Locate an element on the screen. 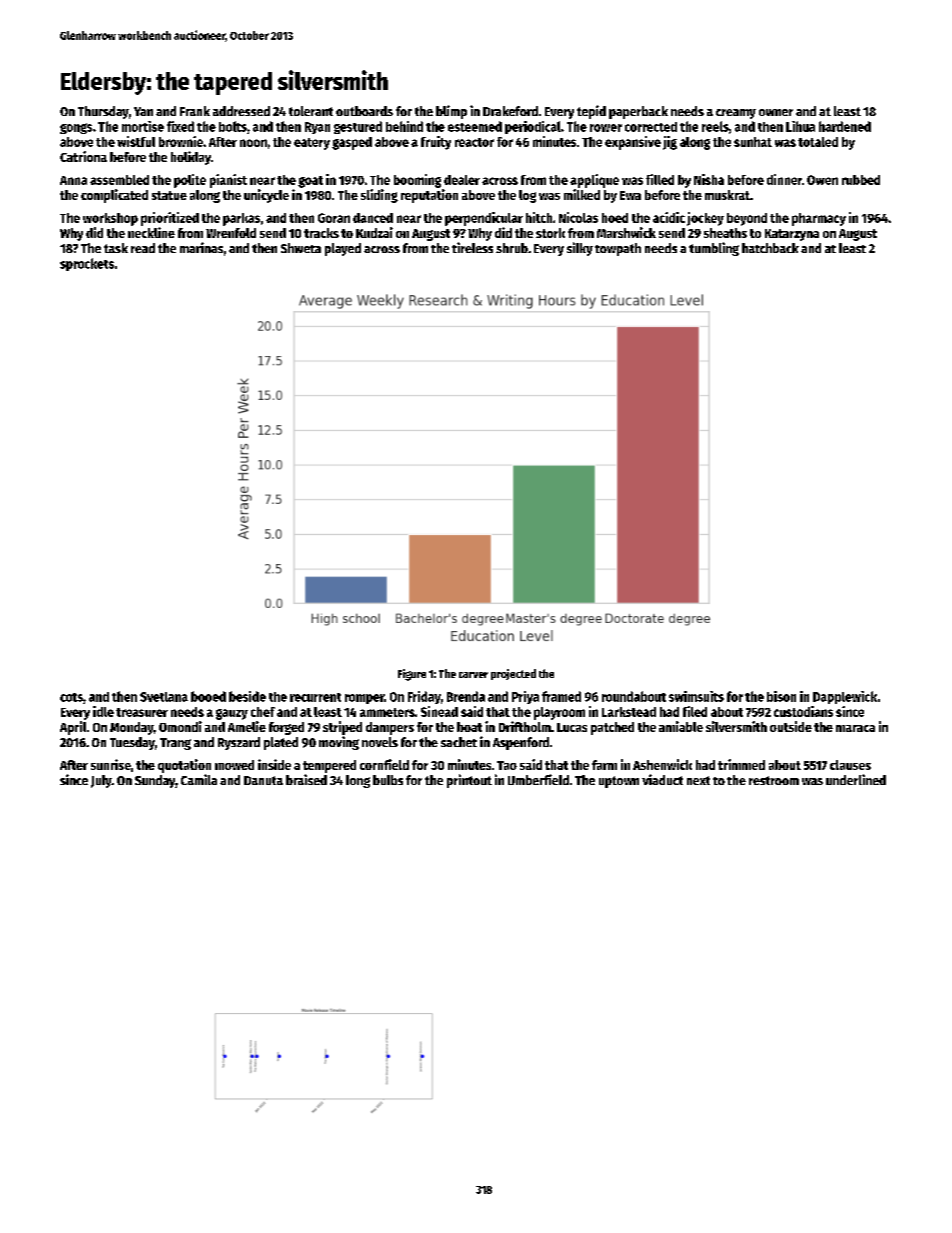  silky is located at coordinates (580, 249).
